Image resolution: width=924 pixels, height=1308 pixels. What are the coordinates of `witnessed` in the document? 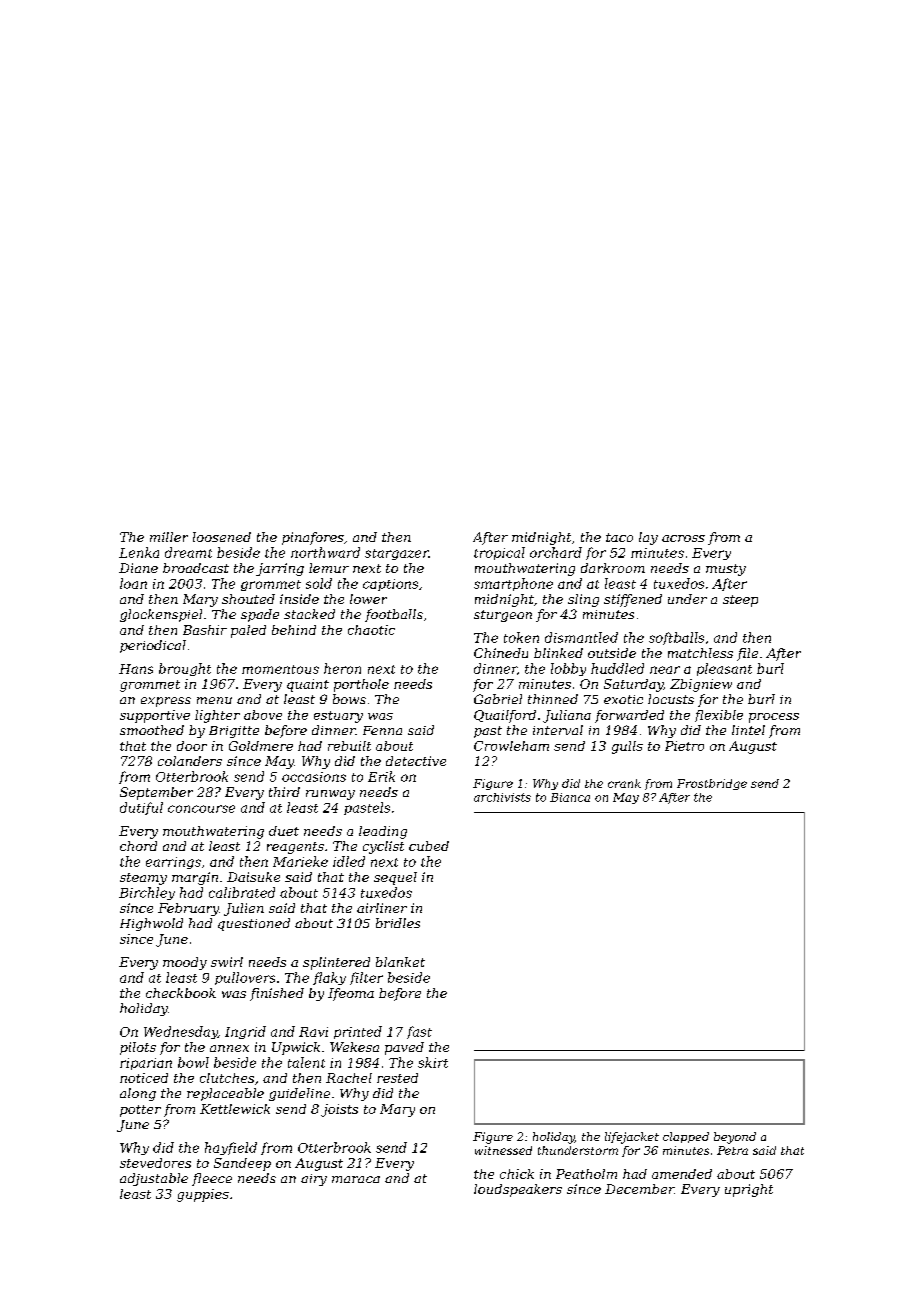 It's located at (503, 1150).
